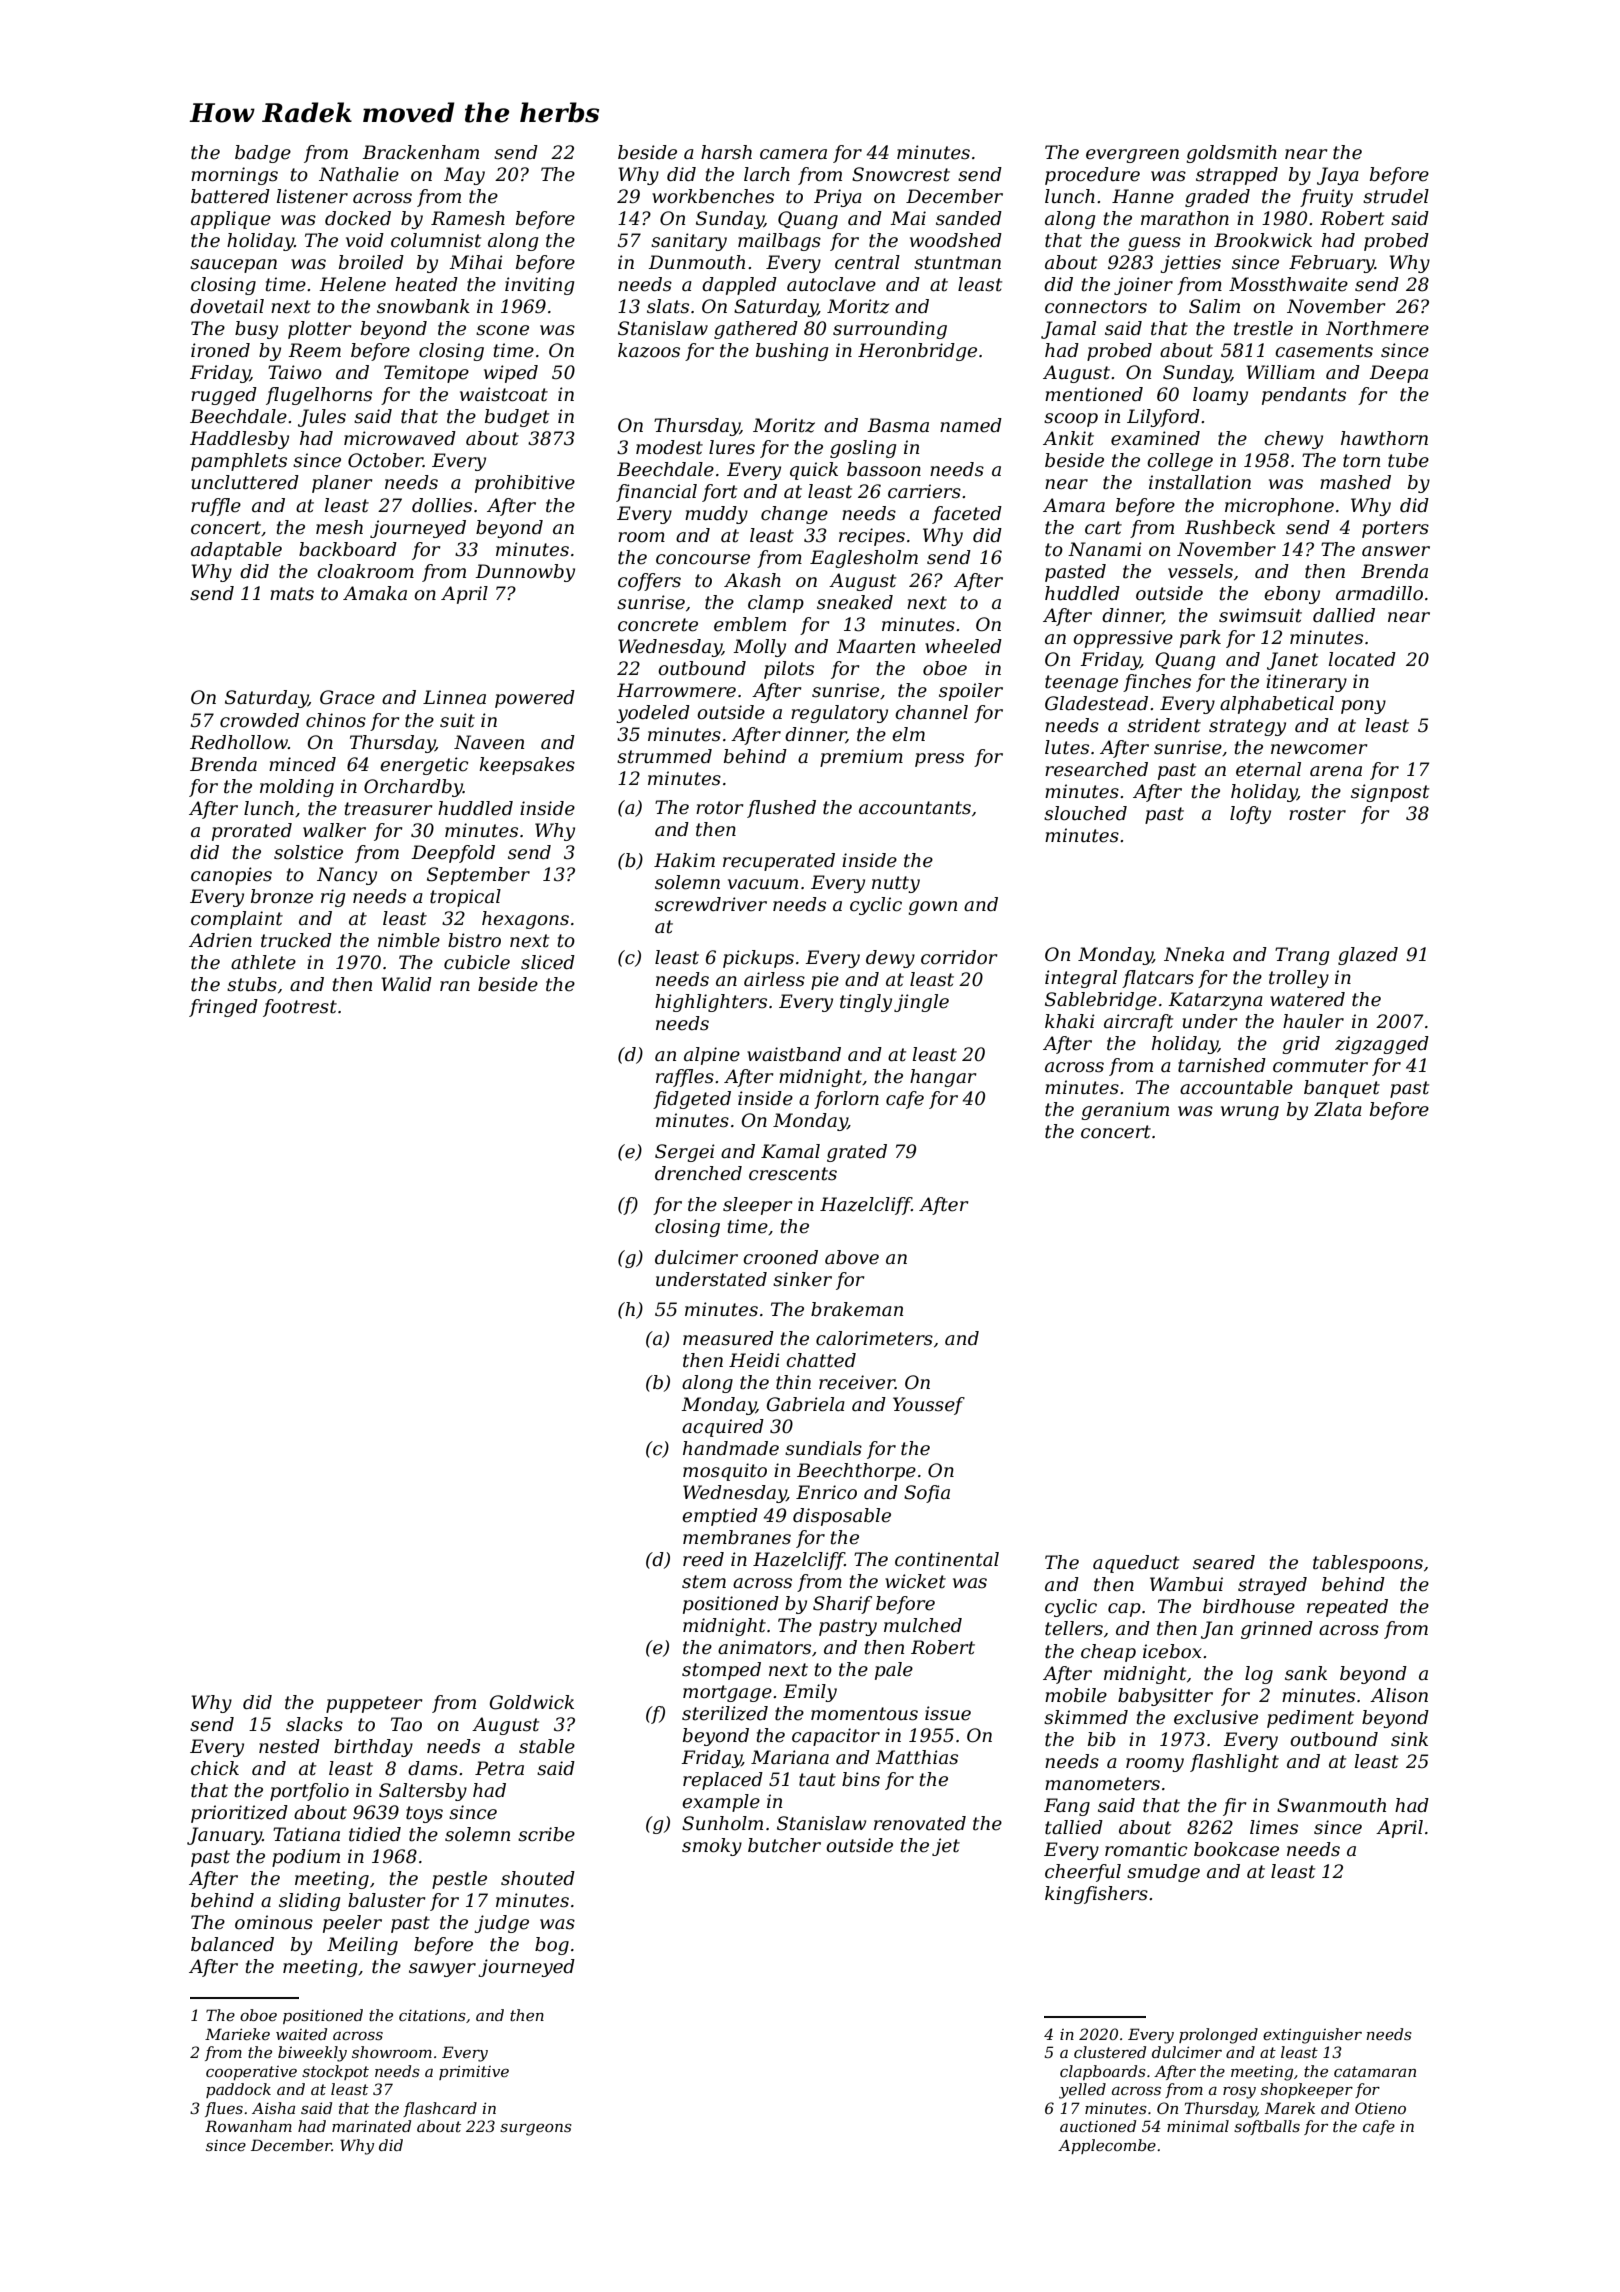 This document has width=1620, height=2292. I want to click on geranium, so click(1125, 1111).
